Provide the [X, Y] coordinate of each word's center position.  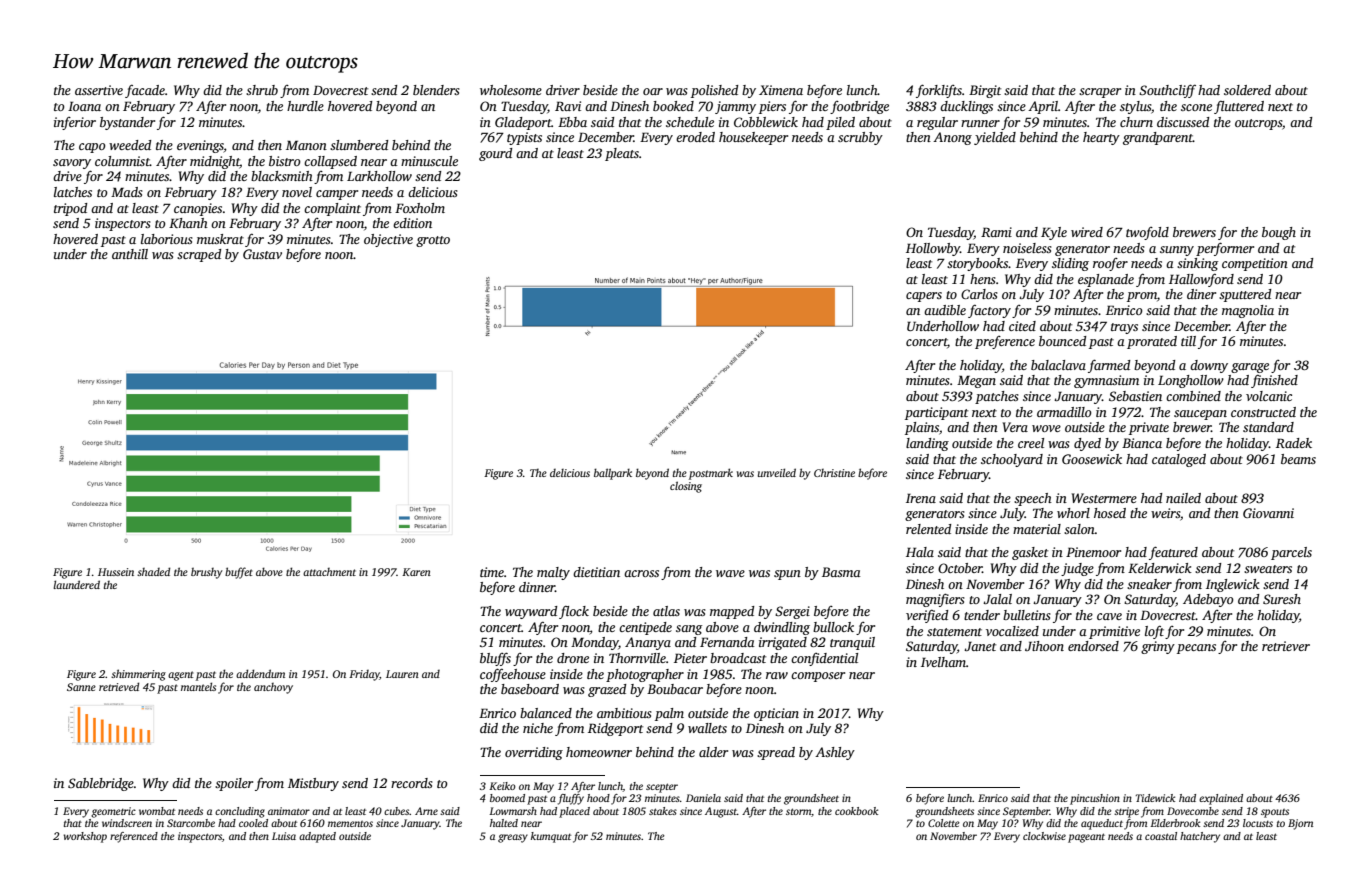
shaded [153, 571]
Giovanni [1268, 513]
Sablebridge [101, 784]
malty [553, 573]
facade [145, 91]
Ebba [572, 122]
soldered [1247, 90]
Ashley [835, 753]
